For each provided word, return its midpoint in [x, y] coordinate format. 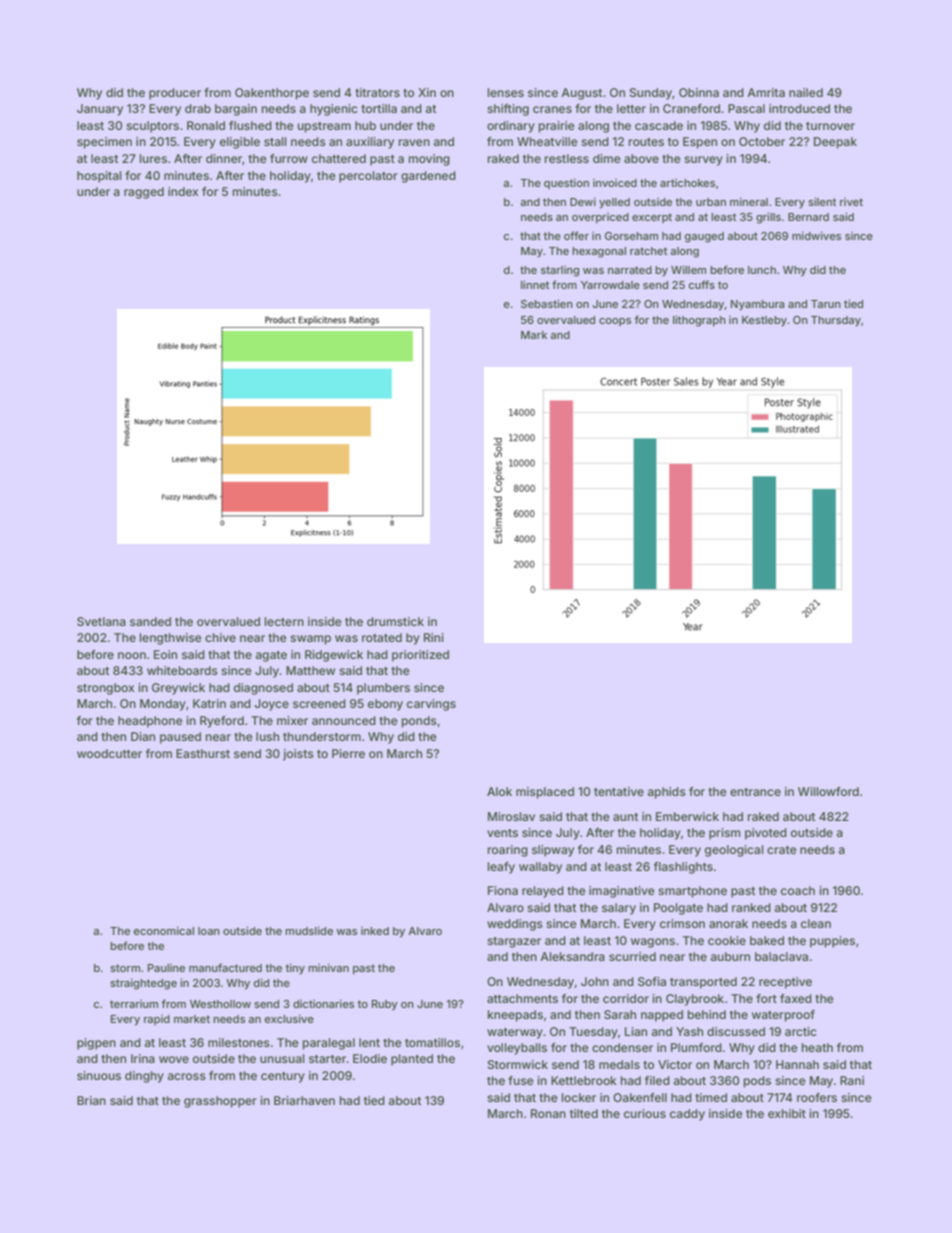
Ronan [548, 1113]
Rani [852, 1080]
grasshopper [220, 1102]
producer [175, 94]
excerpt [652, 218]
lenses [506, 92]
